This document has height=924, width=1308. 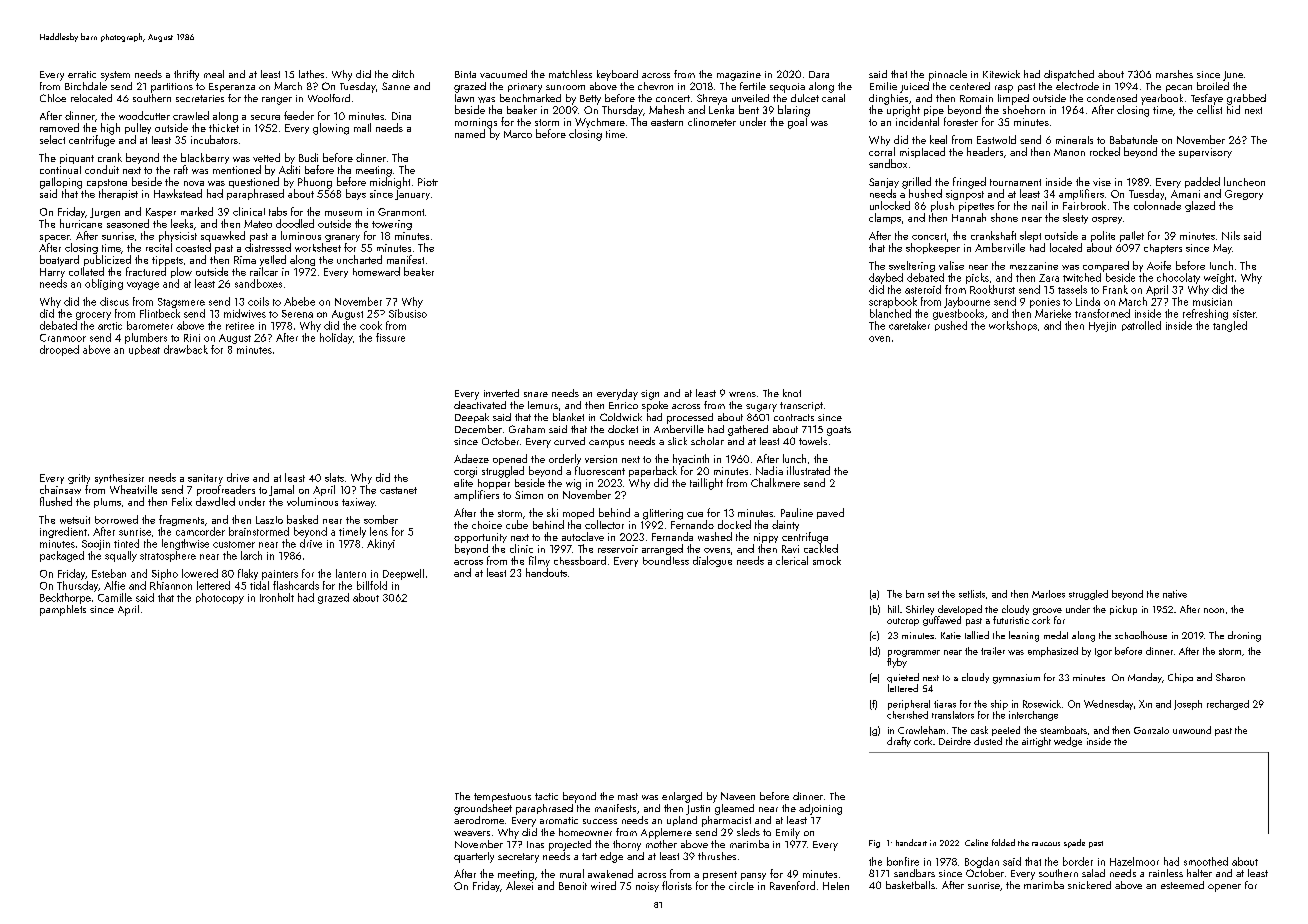 What do you see at coordinates (403, 574) in the document?
I see `Deepwell` at bounding box center [403, 574].
